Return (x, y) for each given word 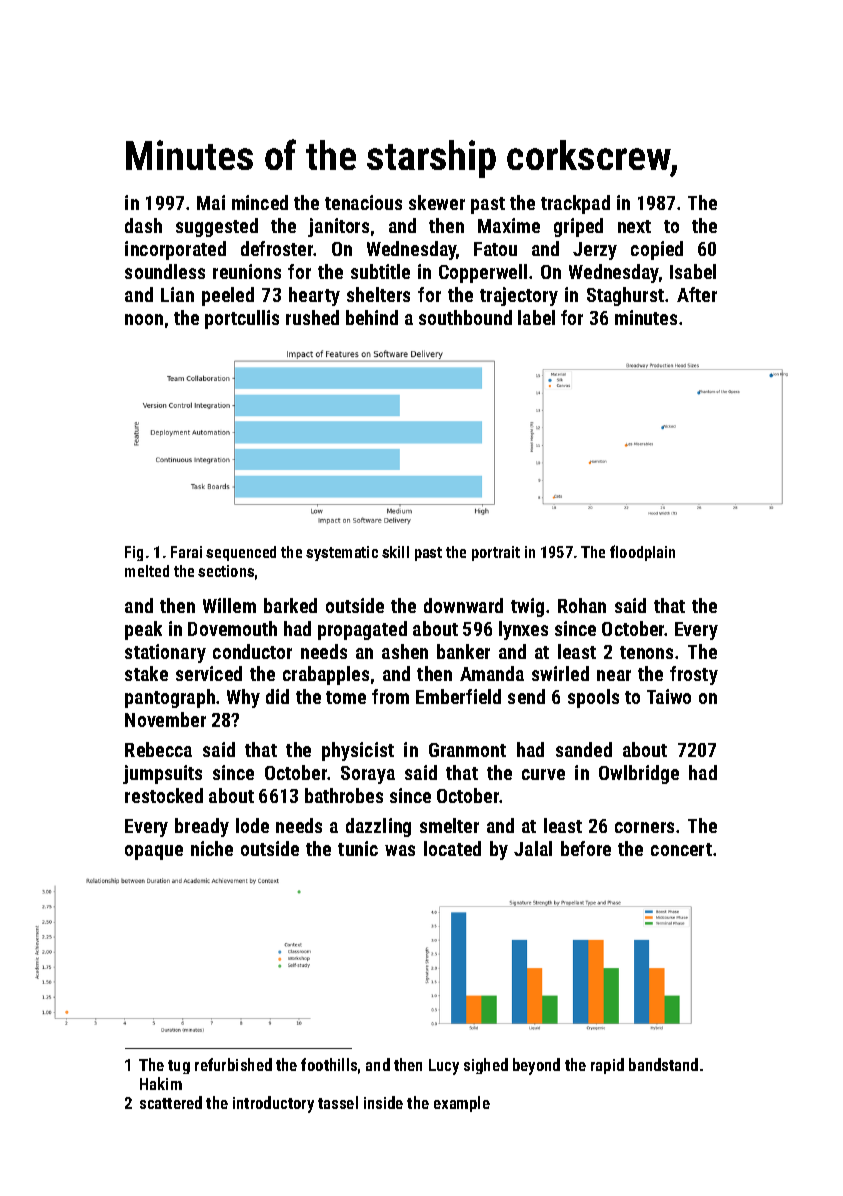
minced (260, 202)
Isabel (693, 271)
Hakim (161, 1083)
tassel (338, 1102)
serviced (209, 673)
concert (681, 849)
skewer (437, 202)
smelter (449, 825)
